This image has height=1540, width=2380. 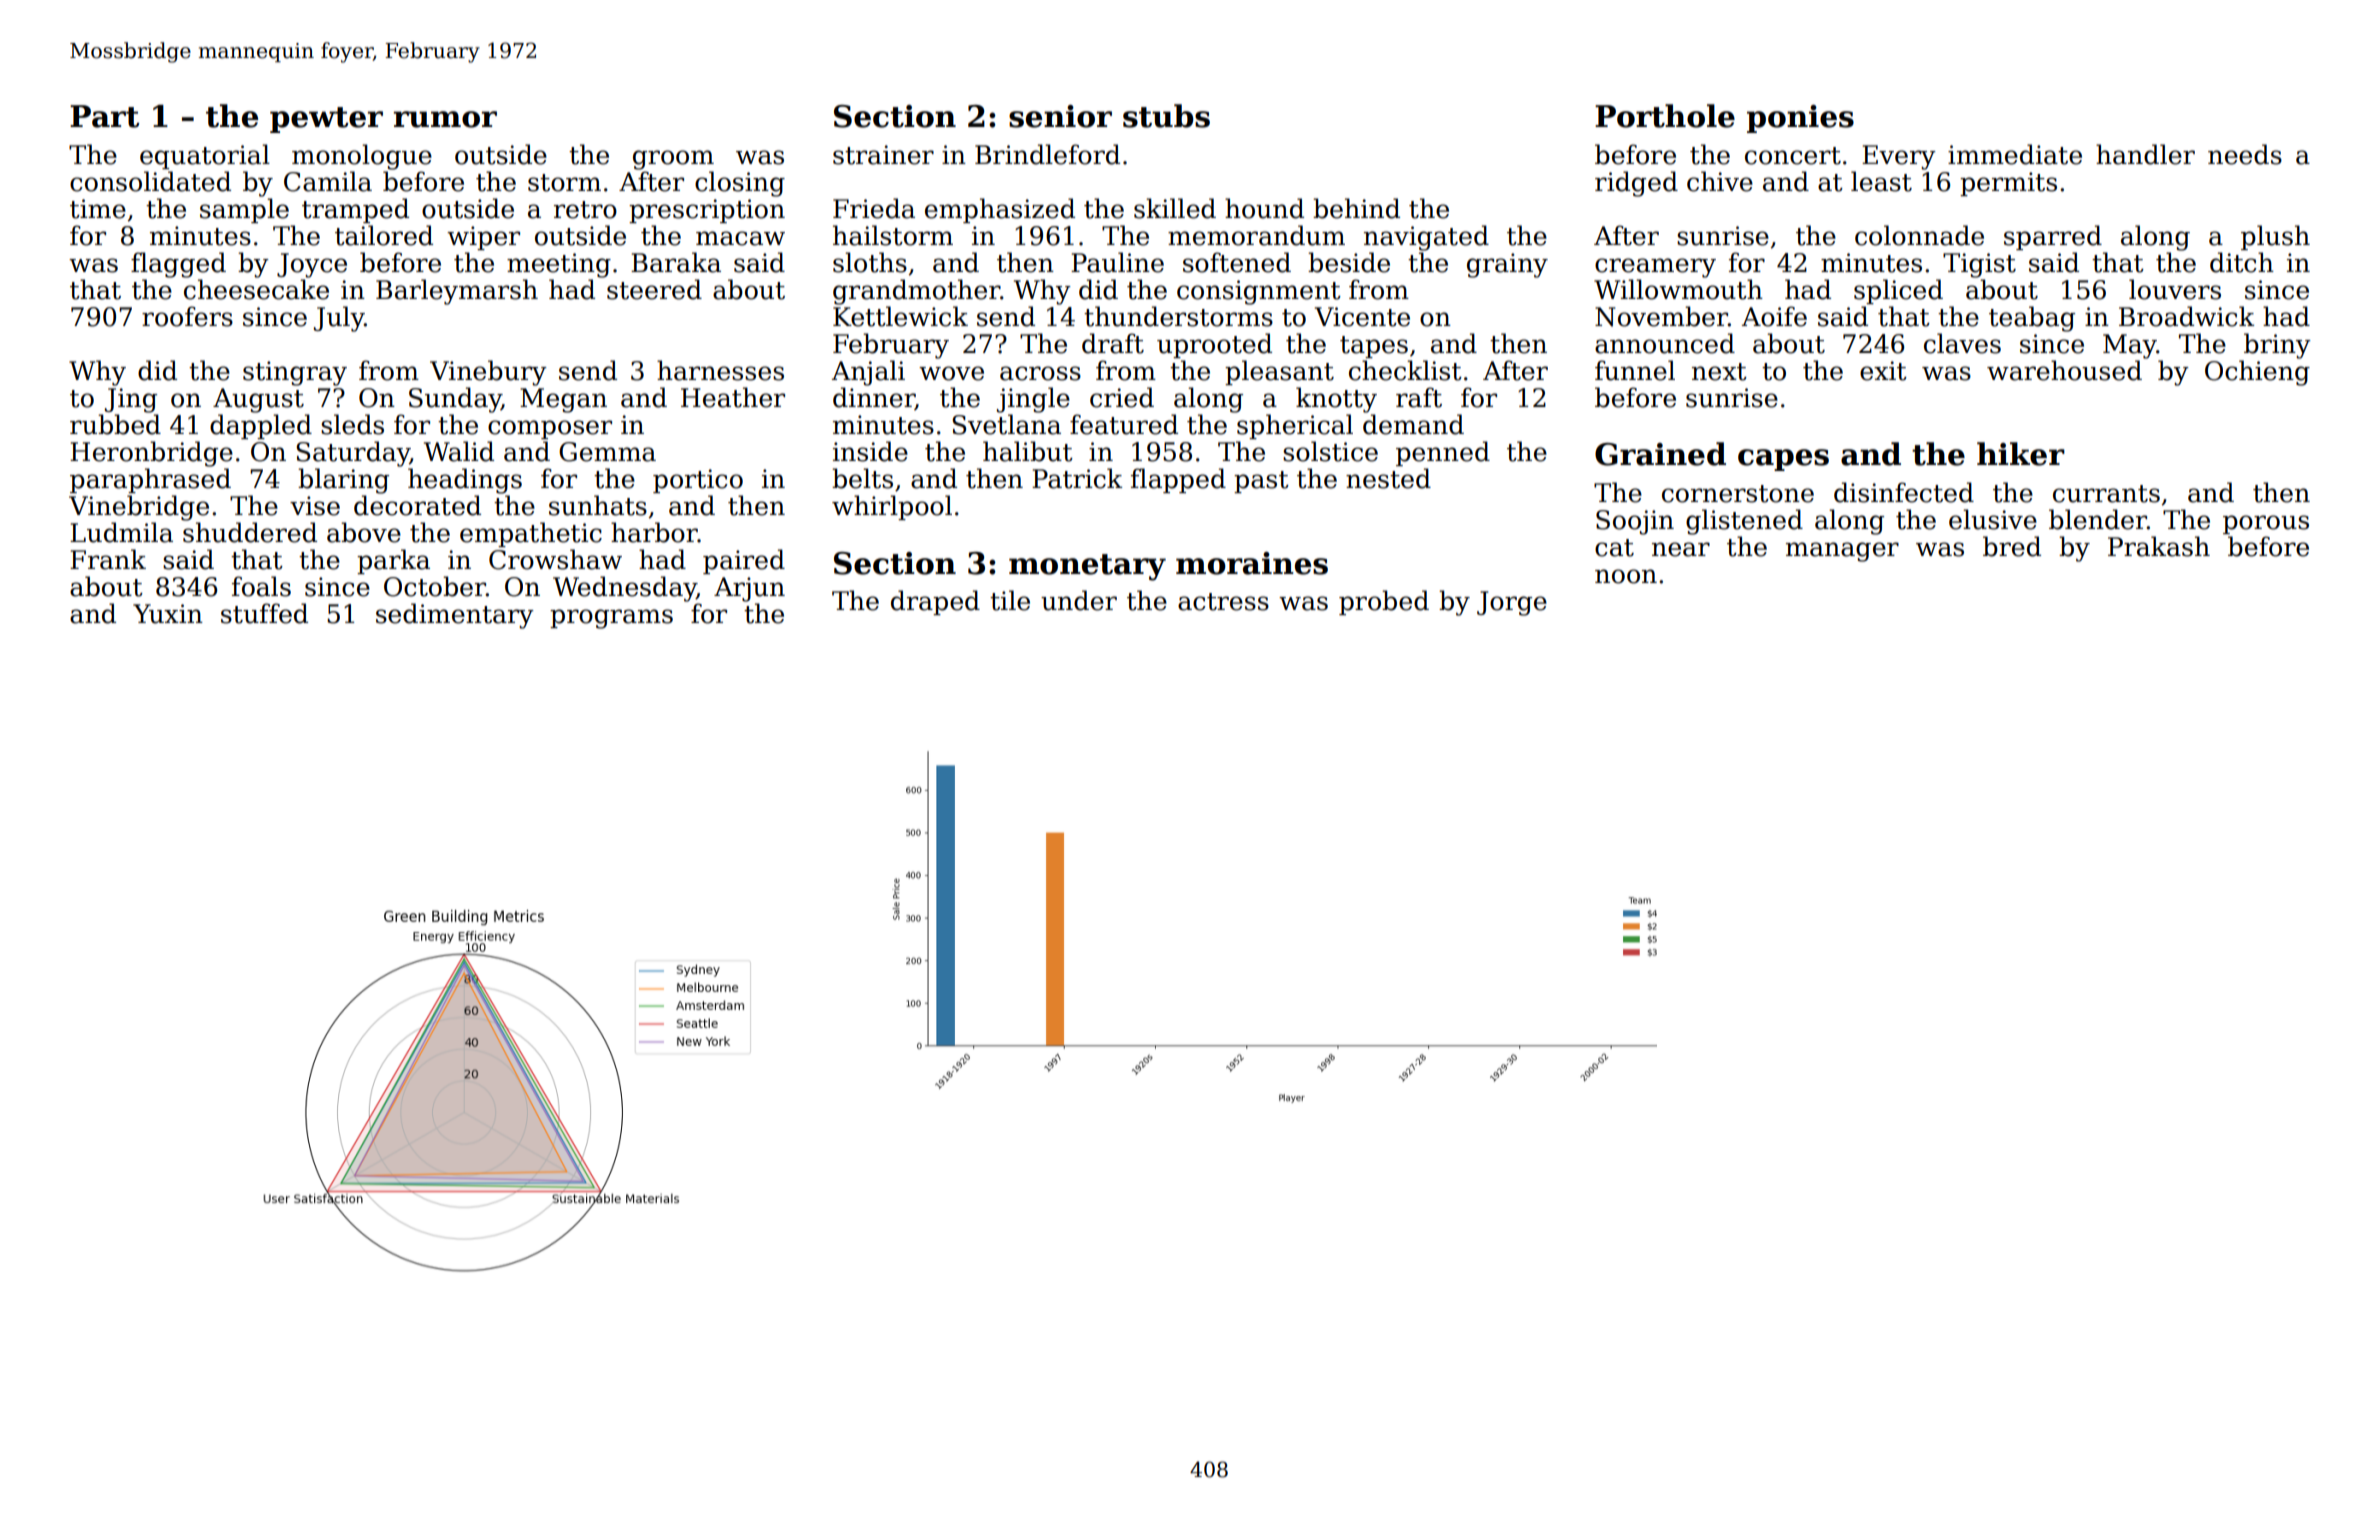 What do you see at coordinates (1252, 563) in the image?
I see `moraines` at bounding box center [1252, 563].
